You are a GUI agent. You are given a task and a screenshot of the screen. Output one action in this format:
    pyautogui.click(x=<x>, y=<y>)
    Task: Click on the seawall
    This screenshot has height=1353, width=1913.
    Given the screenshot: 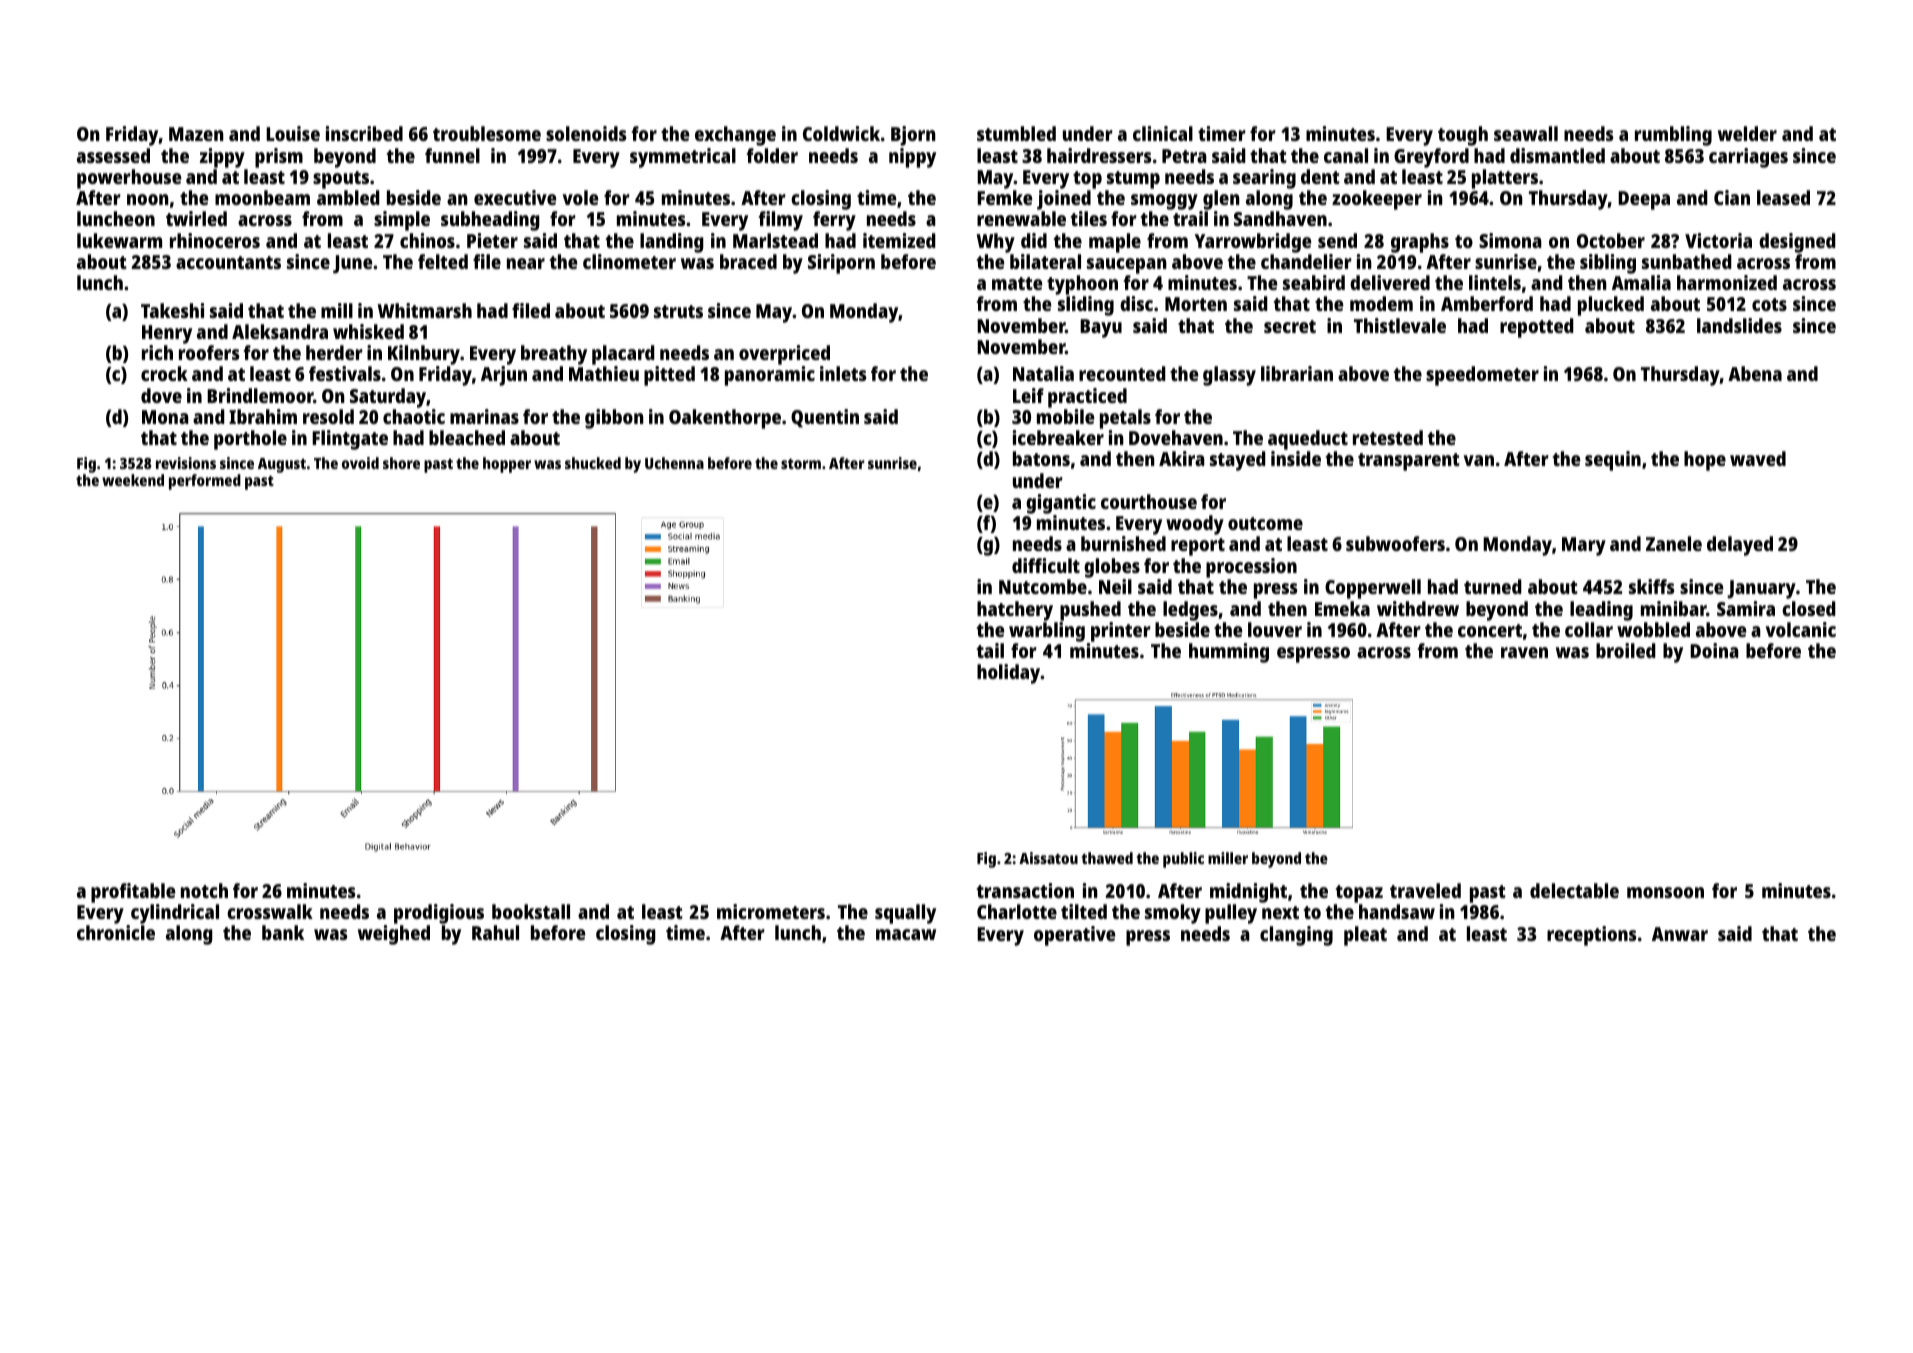 What is the action you would take?
    pyautogui.click(x=1526, y=133)
